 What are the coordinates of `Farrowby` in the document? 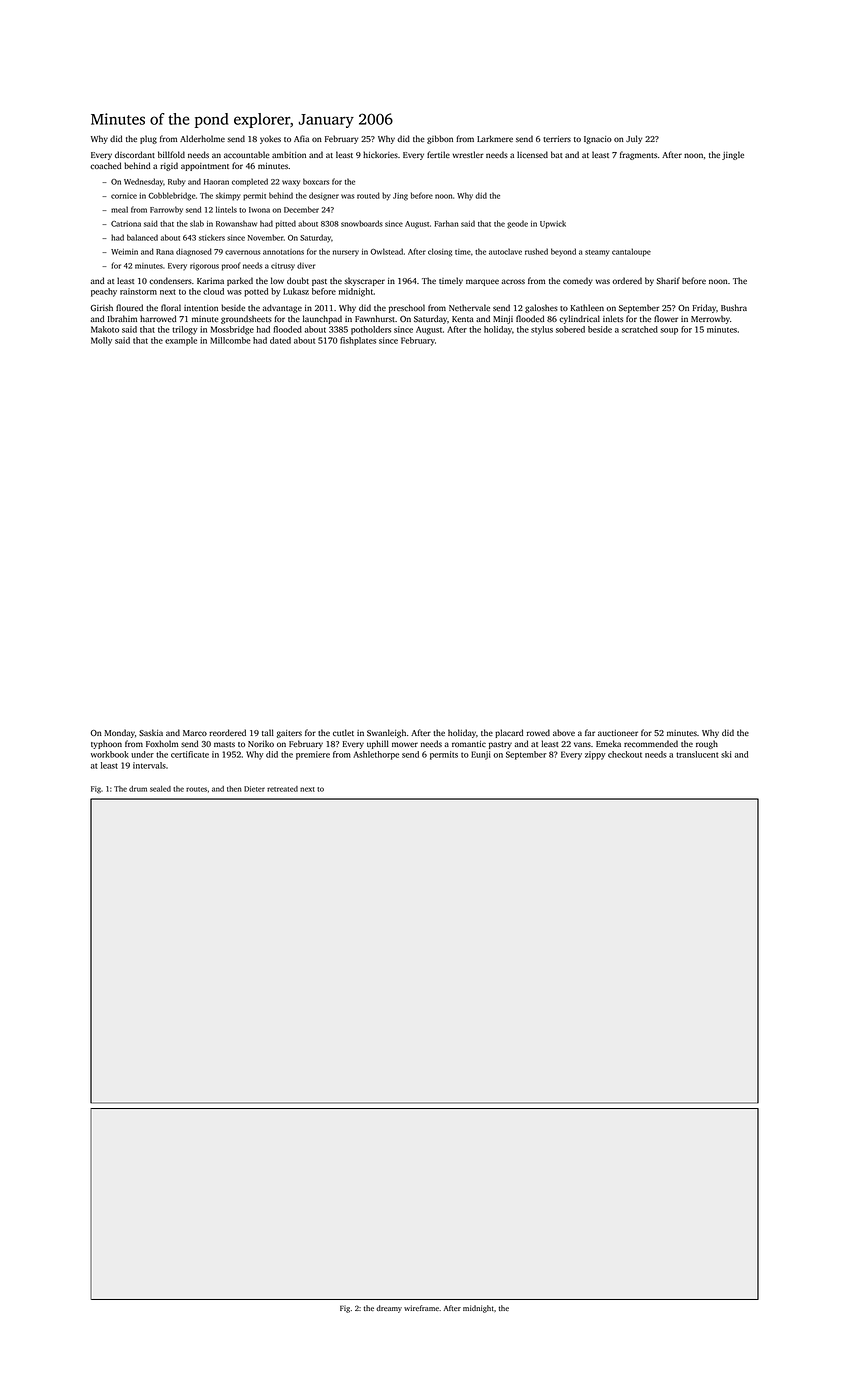 It's located at (166, 210).
